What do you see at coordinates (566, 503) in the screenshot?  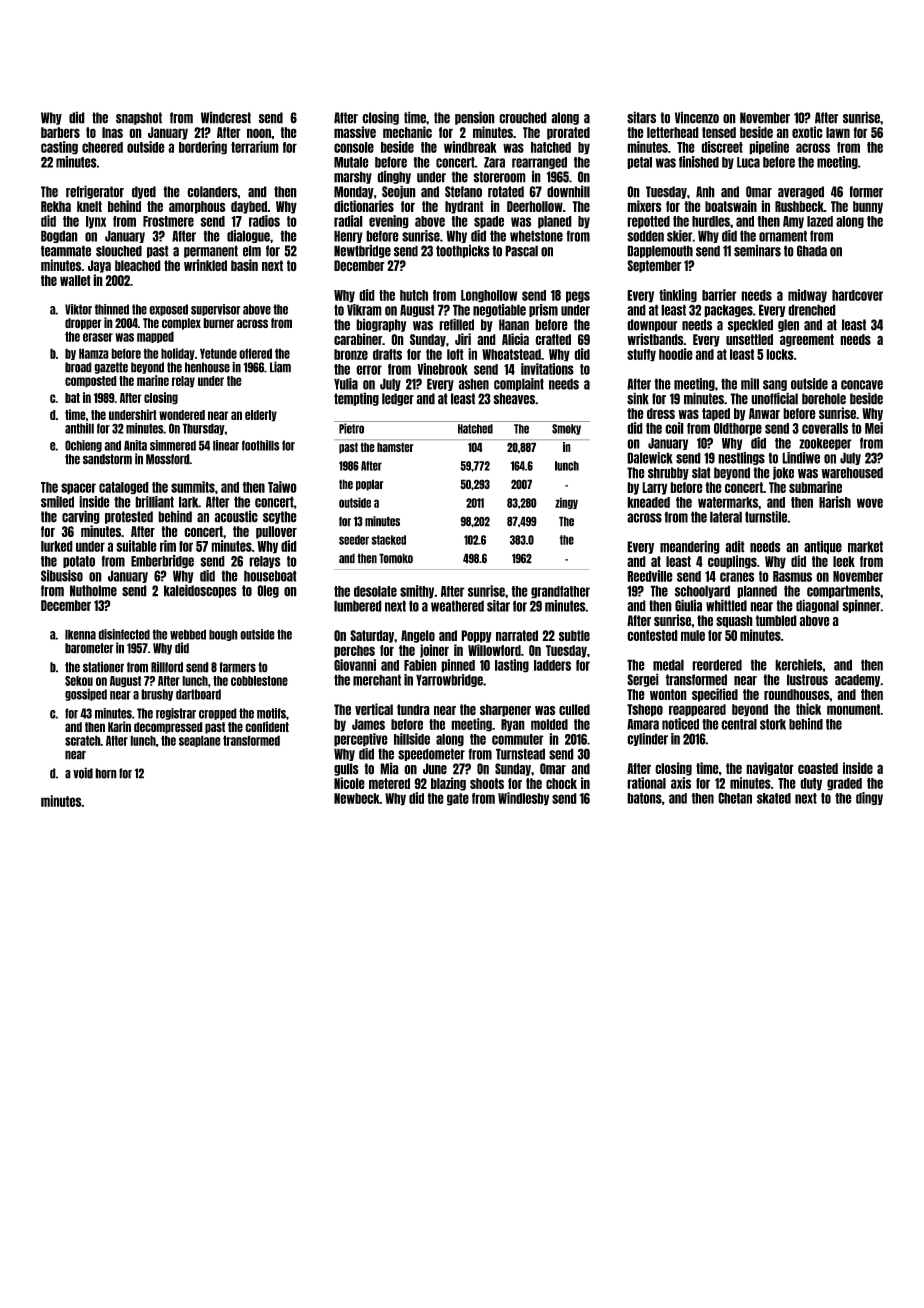 I see `zingy` at bounding box center [566, 503].
